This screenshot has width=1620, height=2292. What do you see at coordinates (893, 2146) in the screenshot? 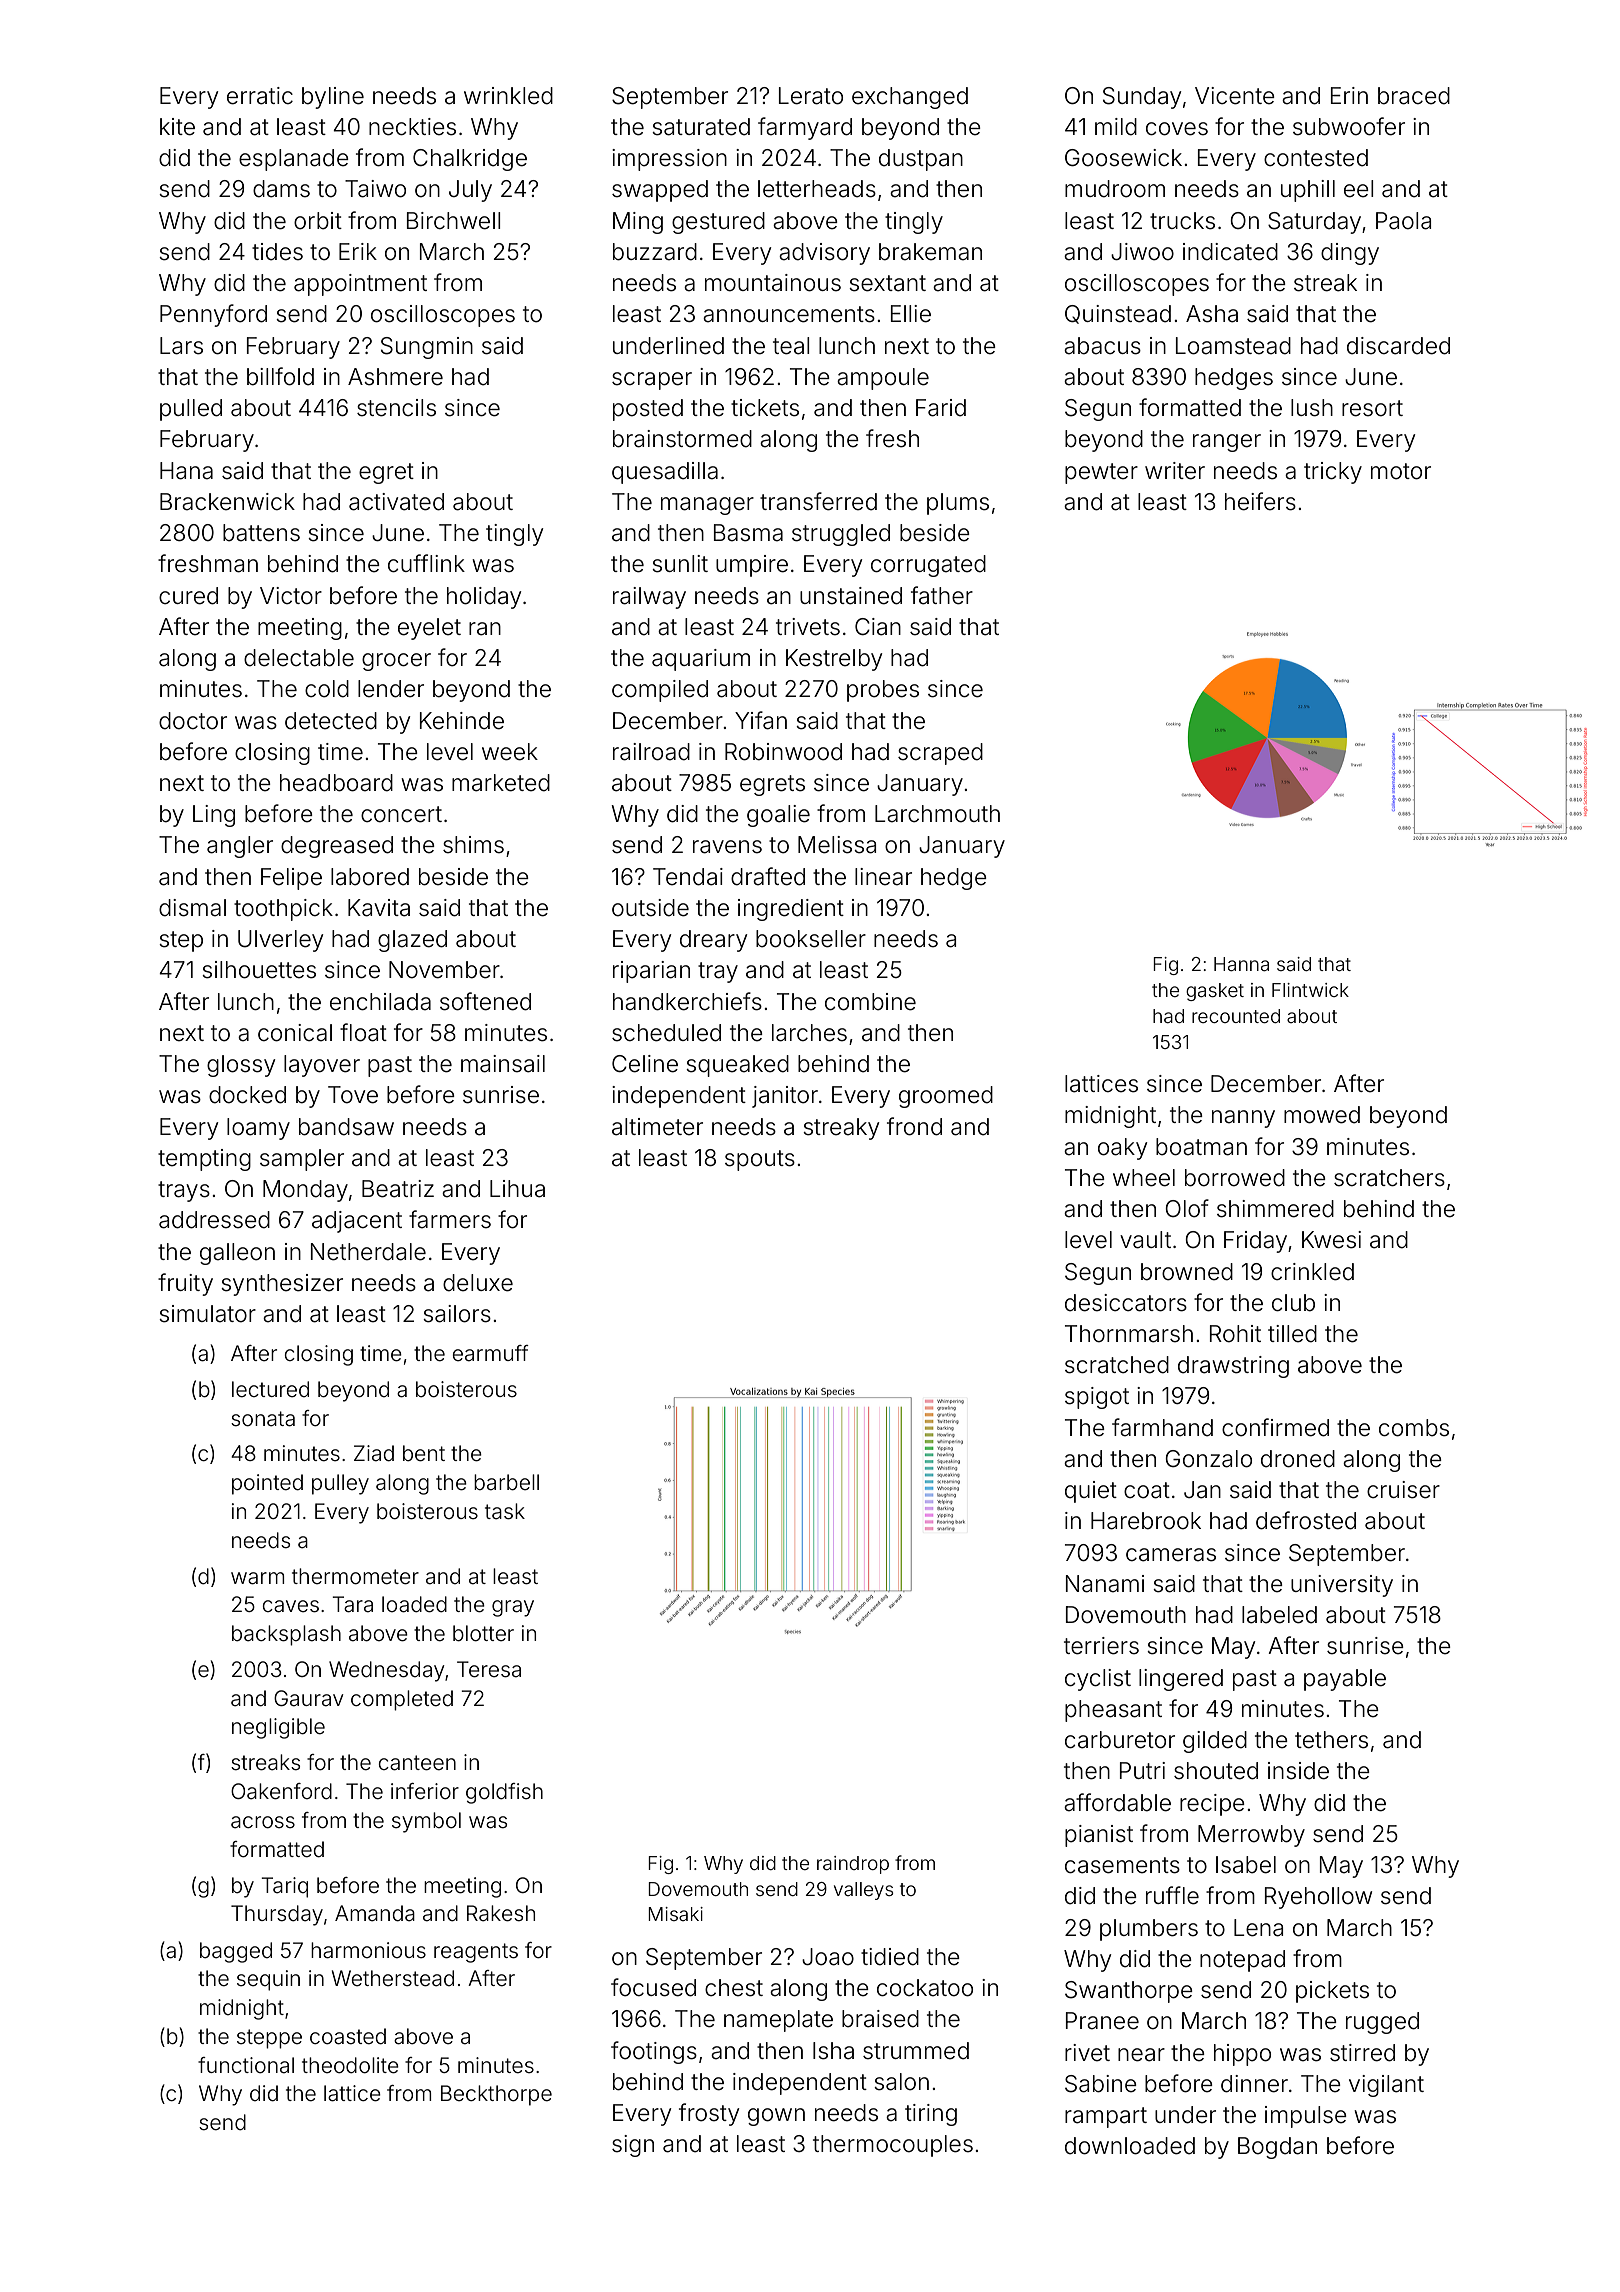
I see `thermocouples` at bounding box center [893, 2146].
